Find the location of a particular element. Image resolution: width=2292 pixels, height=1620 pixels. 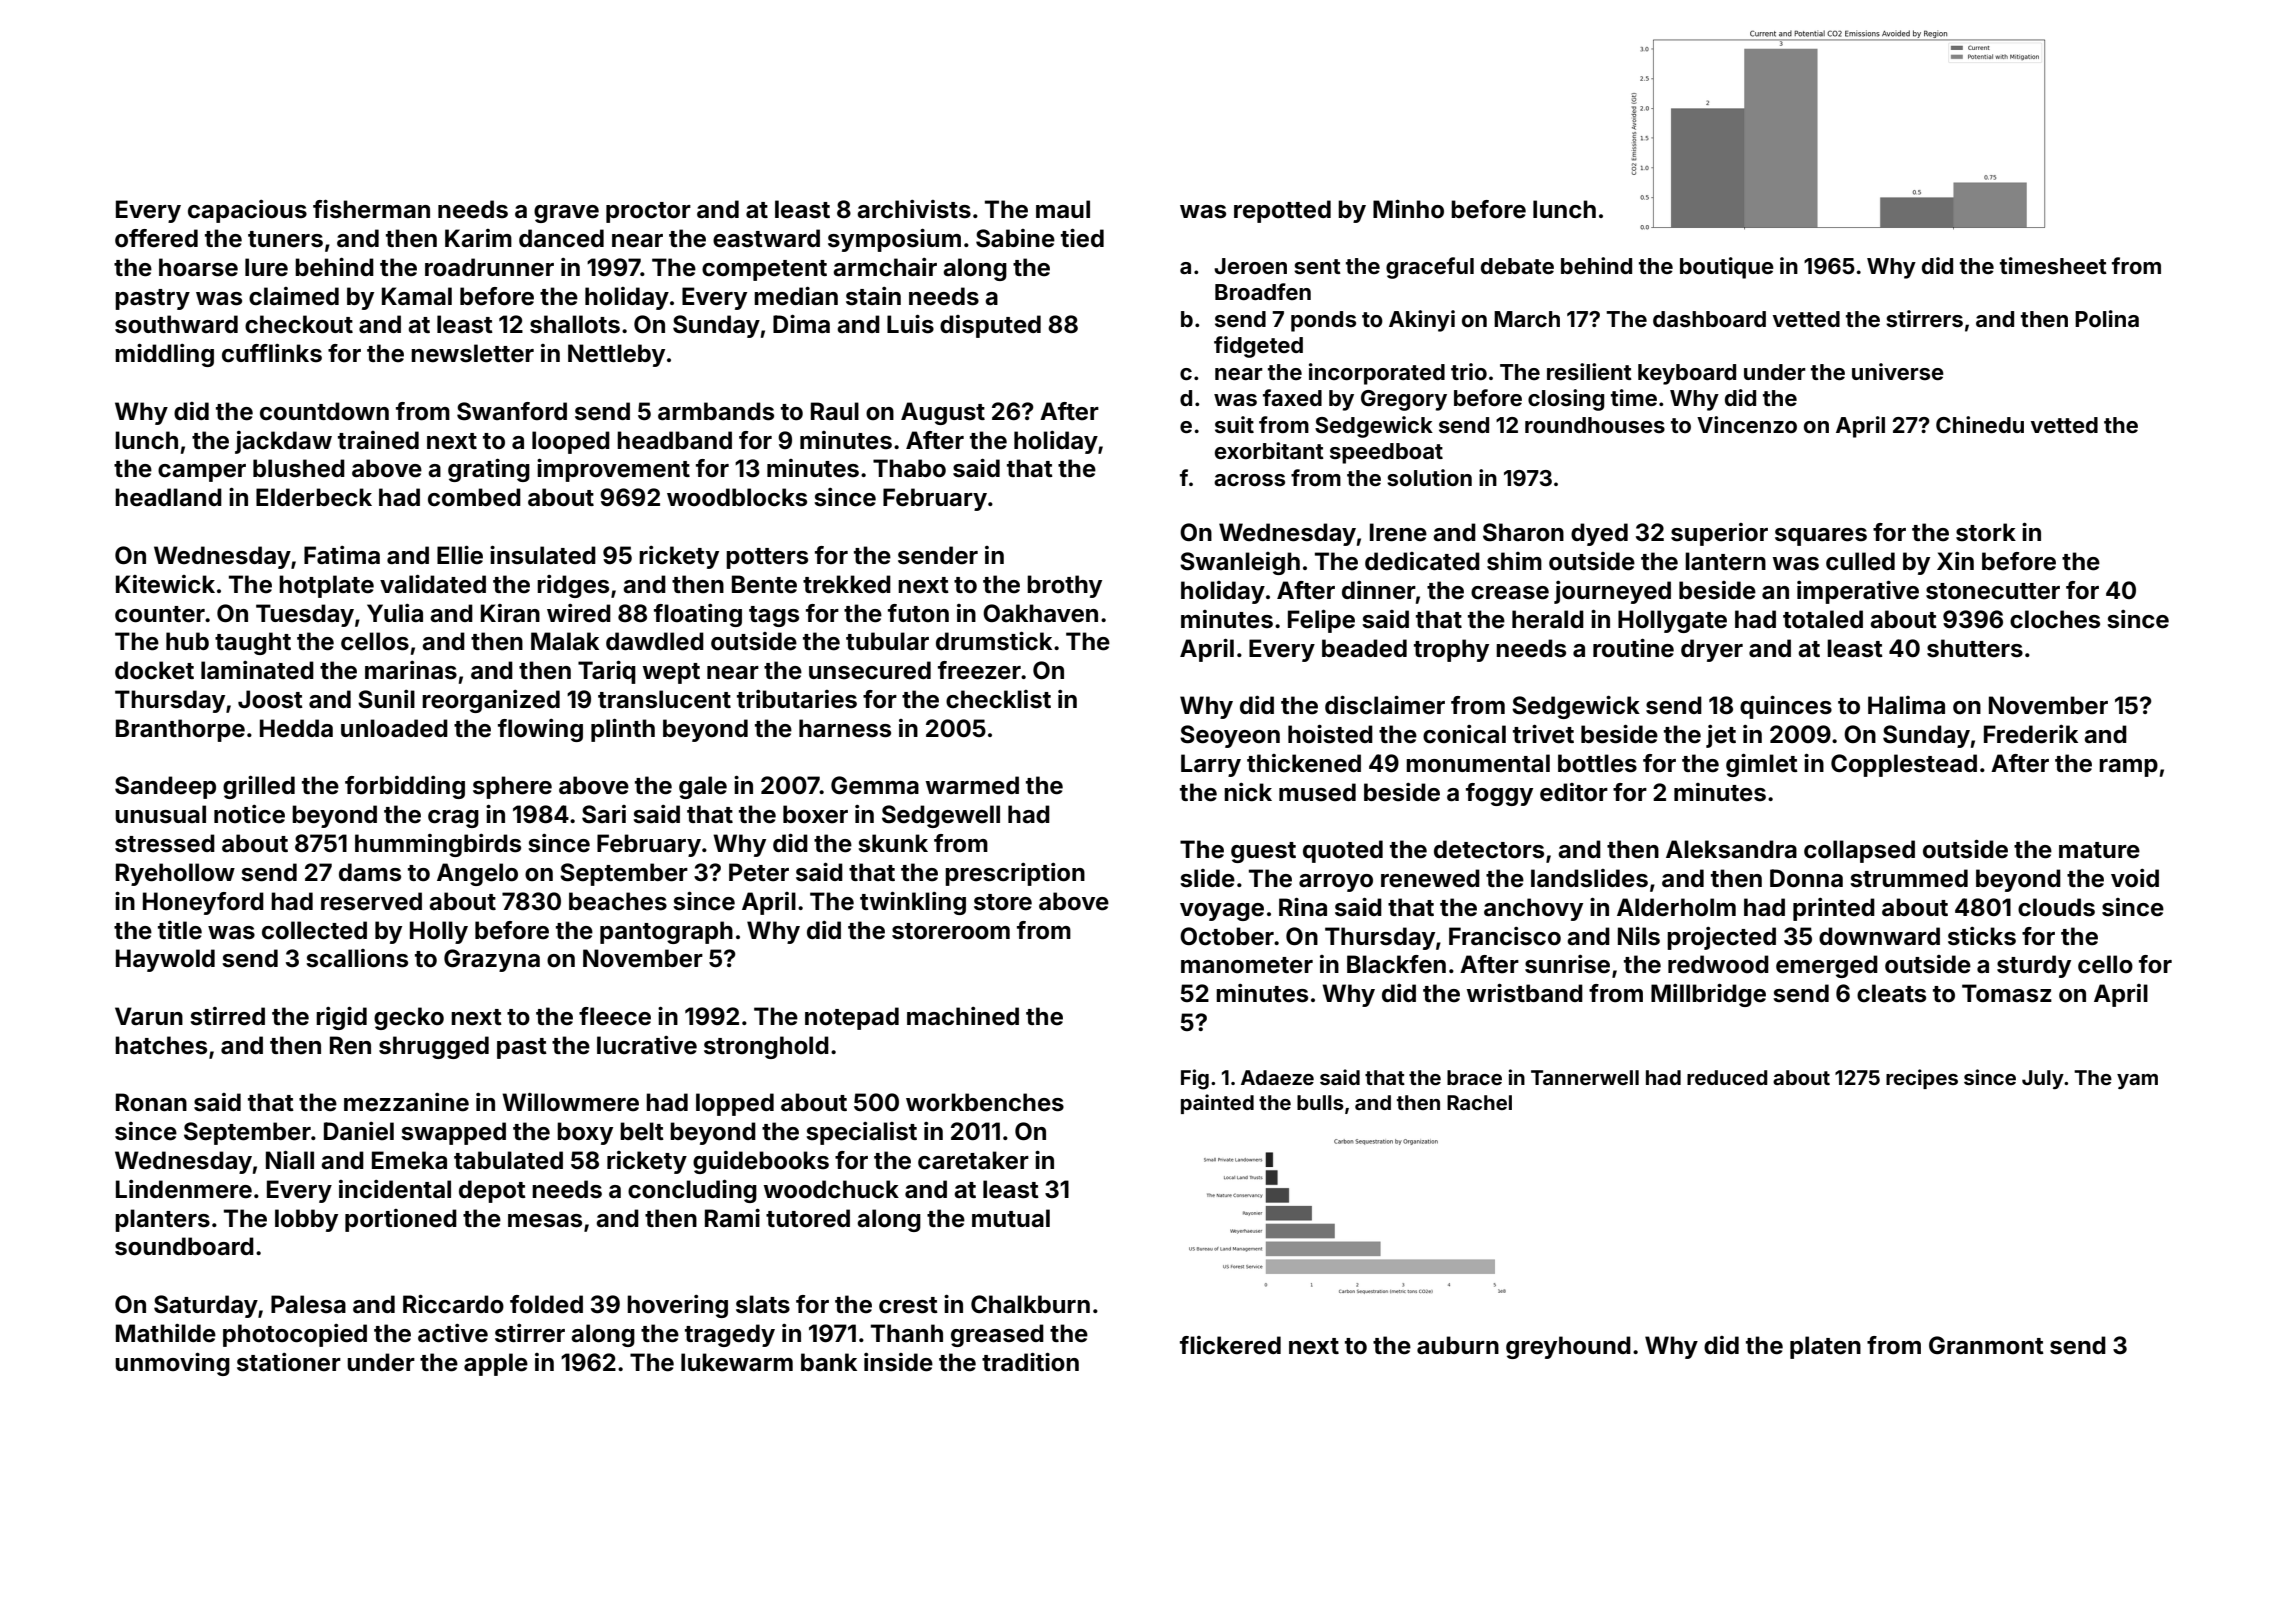

auburn is located at coordinates (1458, 1345).
